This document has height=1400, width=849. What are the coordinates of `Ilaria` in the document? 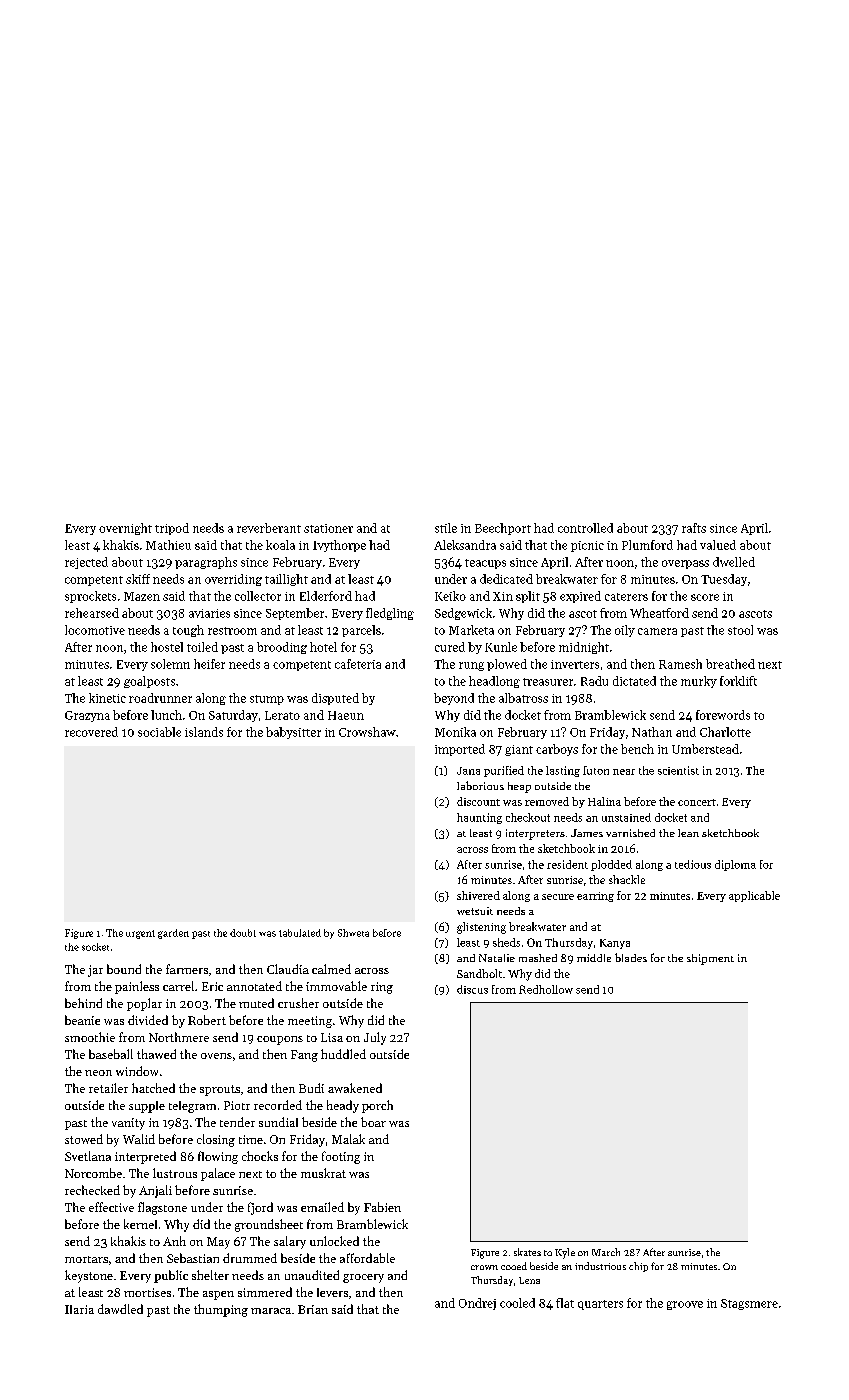 It's located at (79, 1309).
